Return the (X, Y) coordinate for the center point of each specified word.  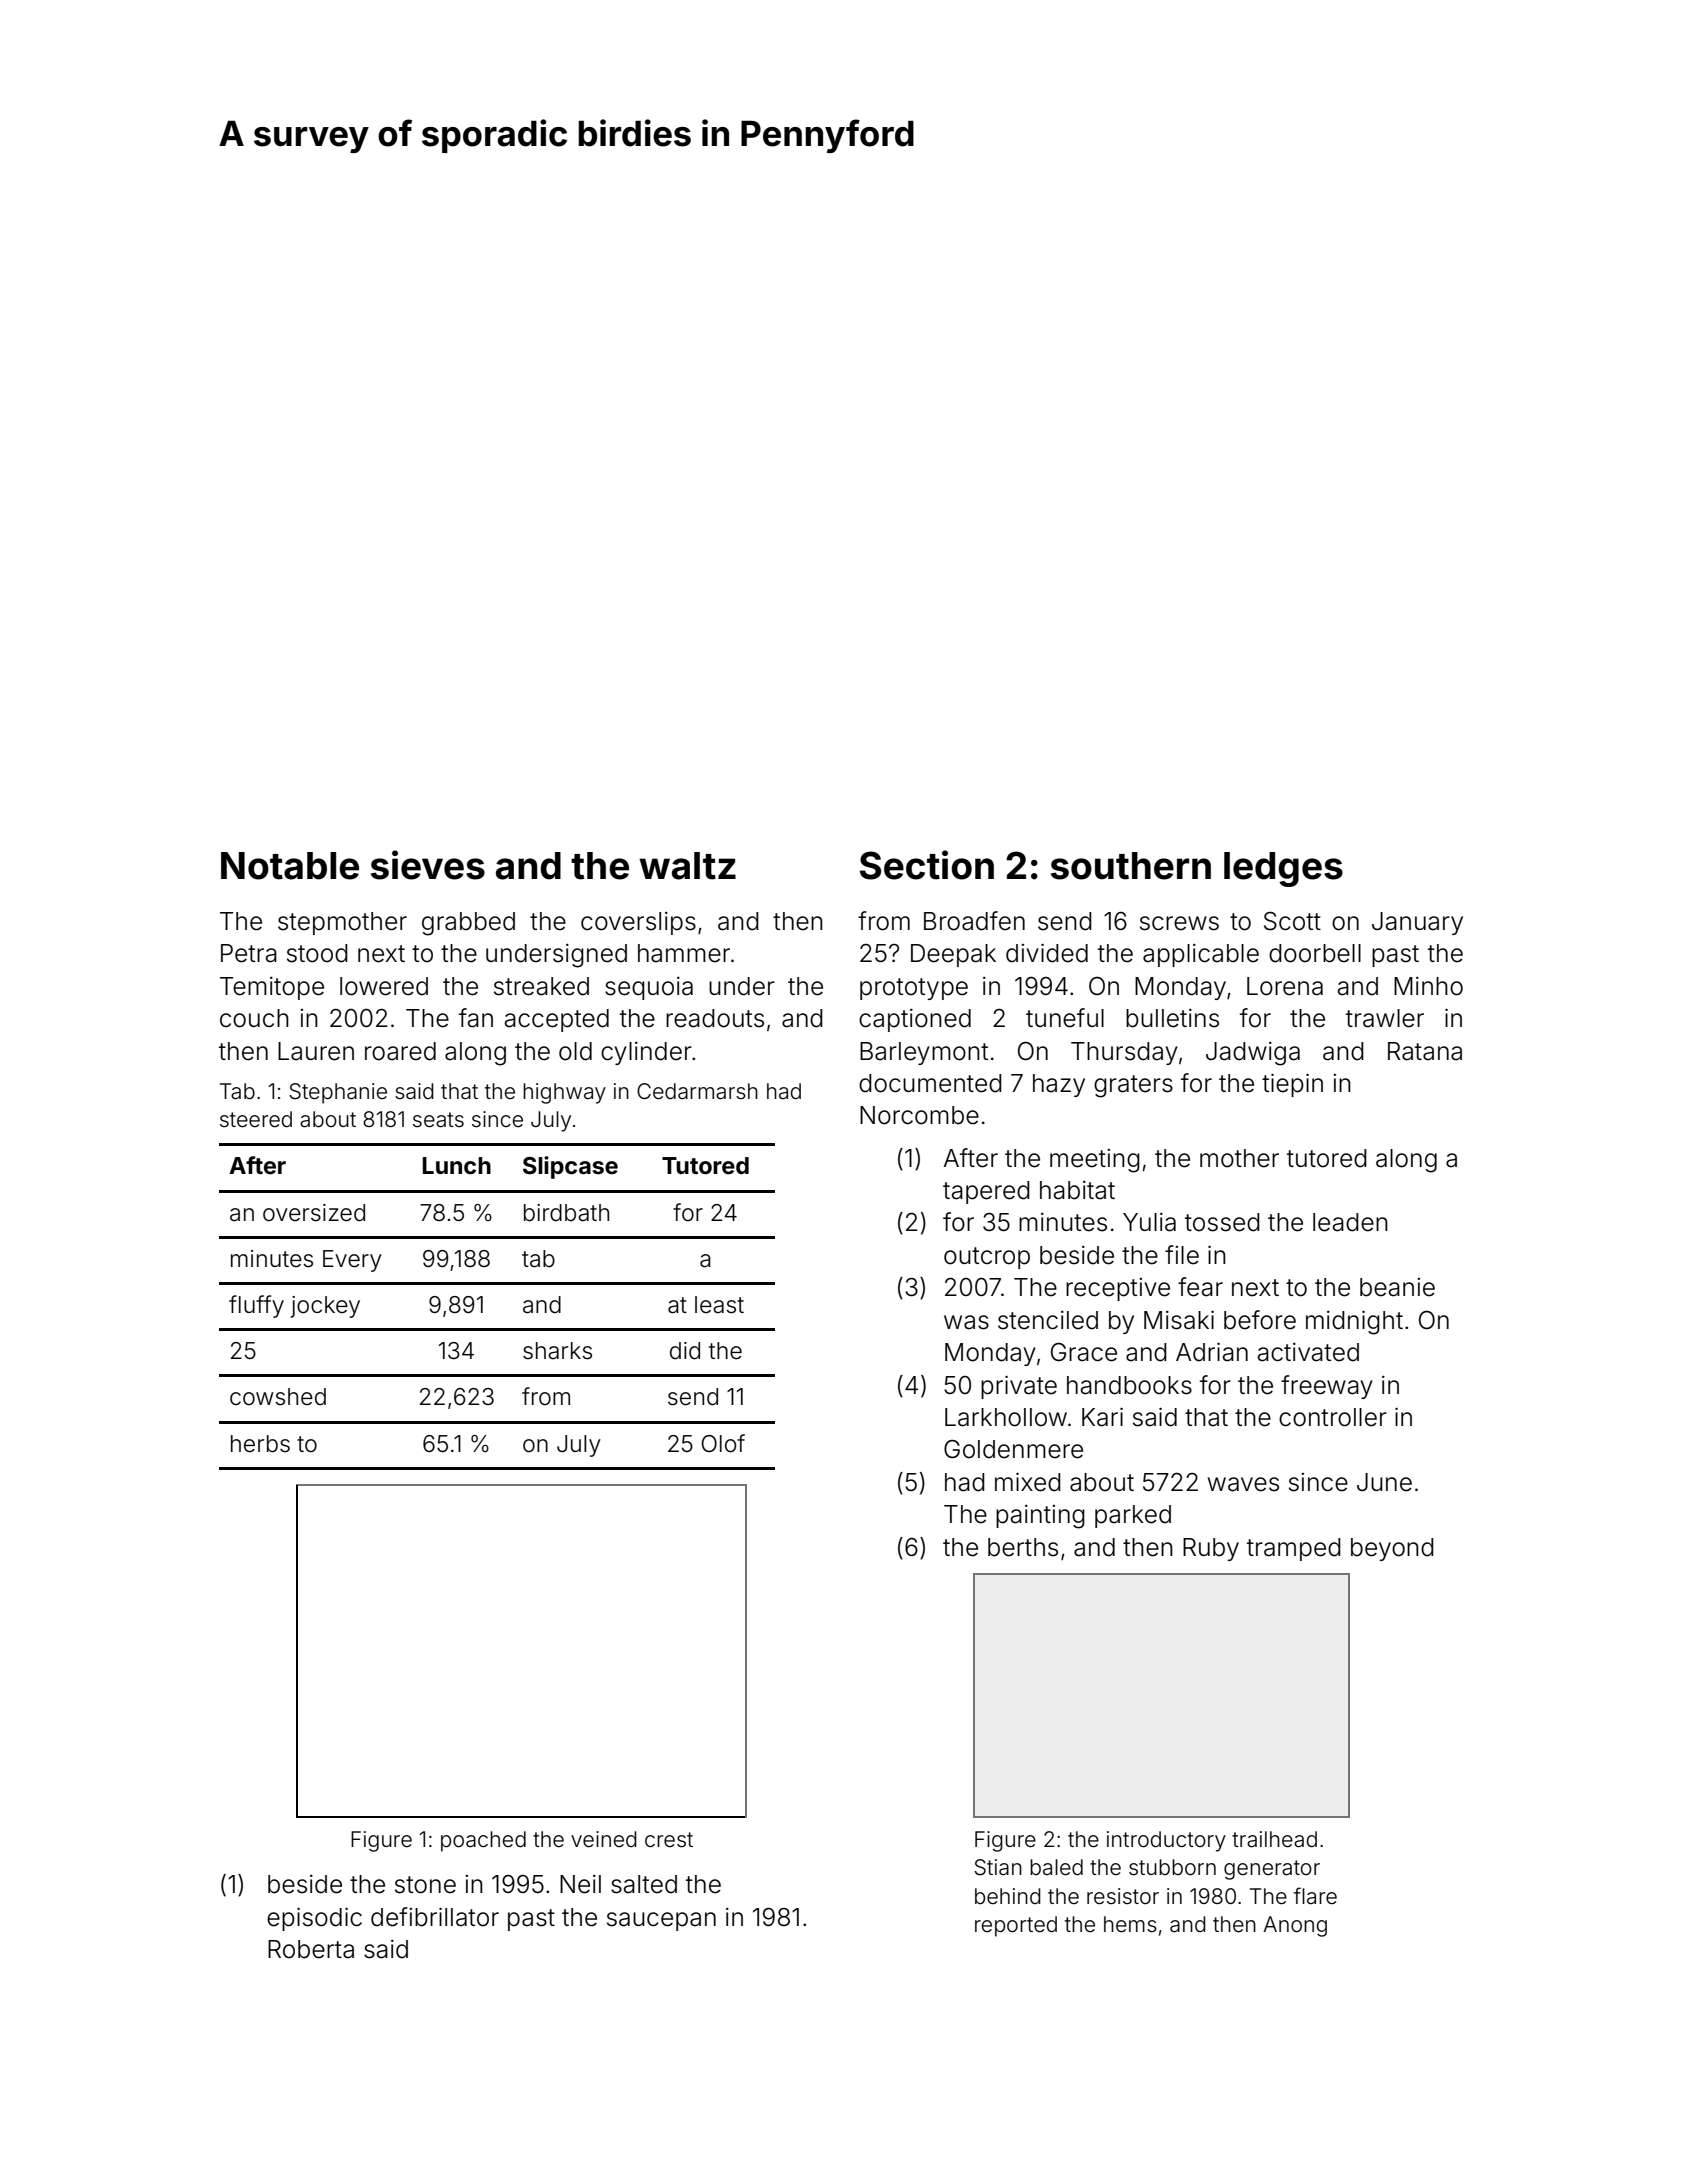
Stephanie (338, 1093)
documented (930, 1083)
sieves (428, 865)
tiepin (1292, 1085)
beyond (1392, 1549)
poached (483, 1841)
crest (669, 1840)
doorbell (1315, 953)
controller (1333, 1417)
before (1260, 1320)
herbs (260, 1444)
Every (352, 1261)
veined (604, 1839)
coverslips (638, 923)
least (719, 1305)
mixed (1028, 1482)
